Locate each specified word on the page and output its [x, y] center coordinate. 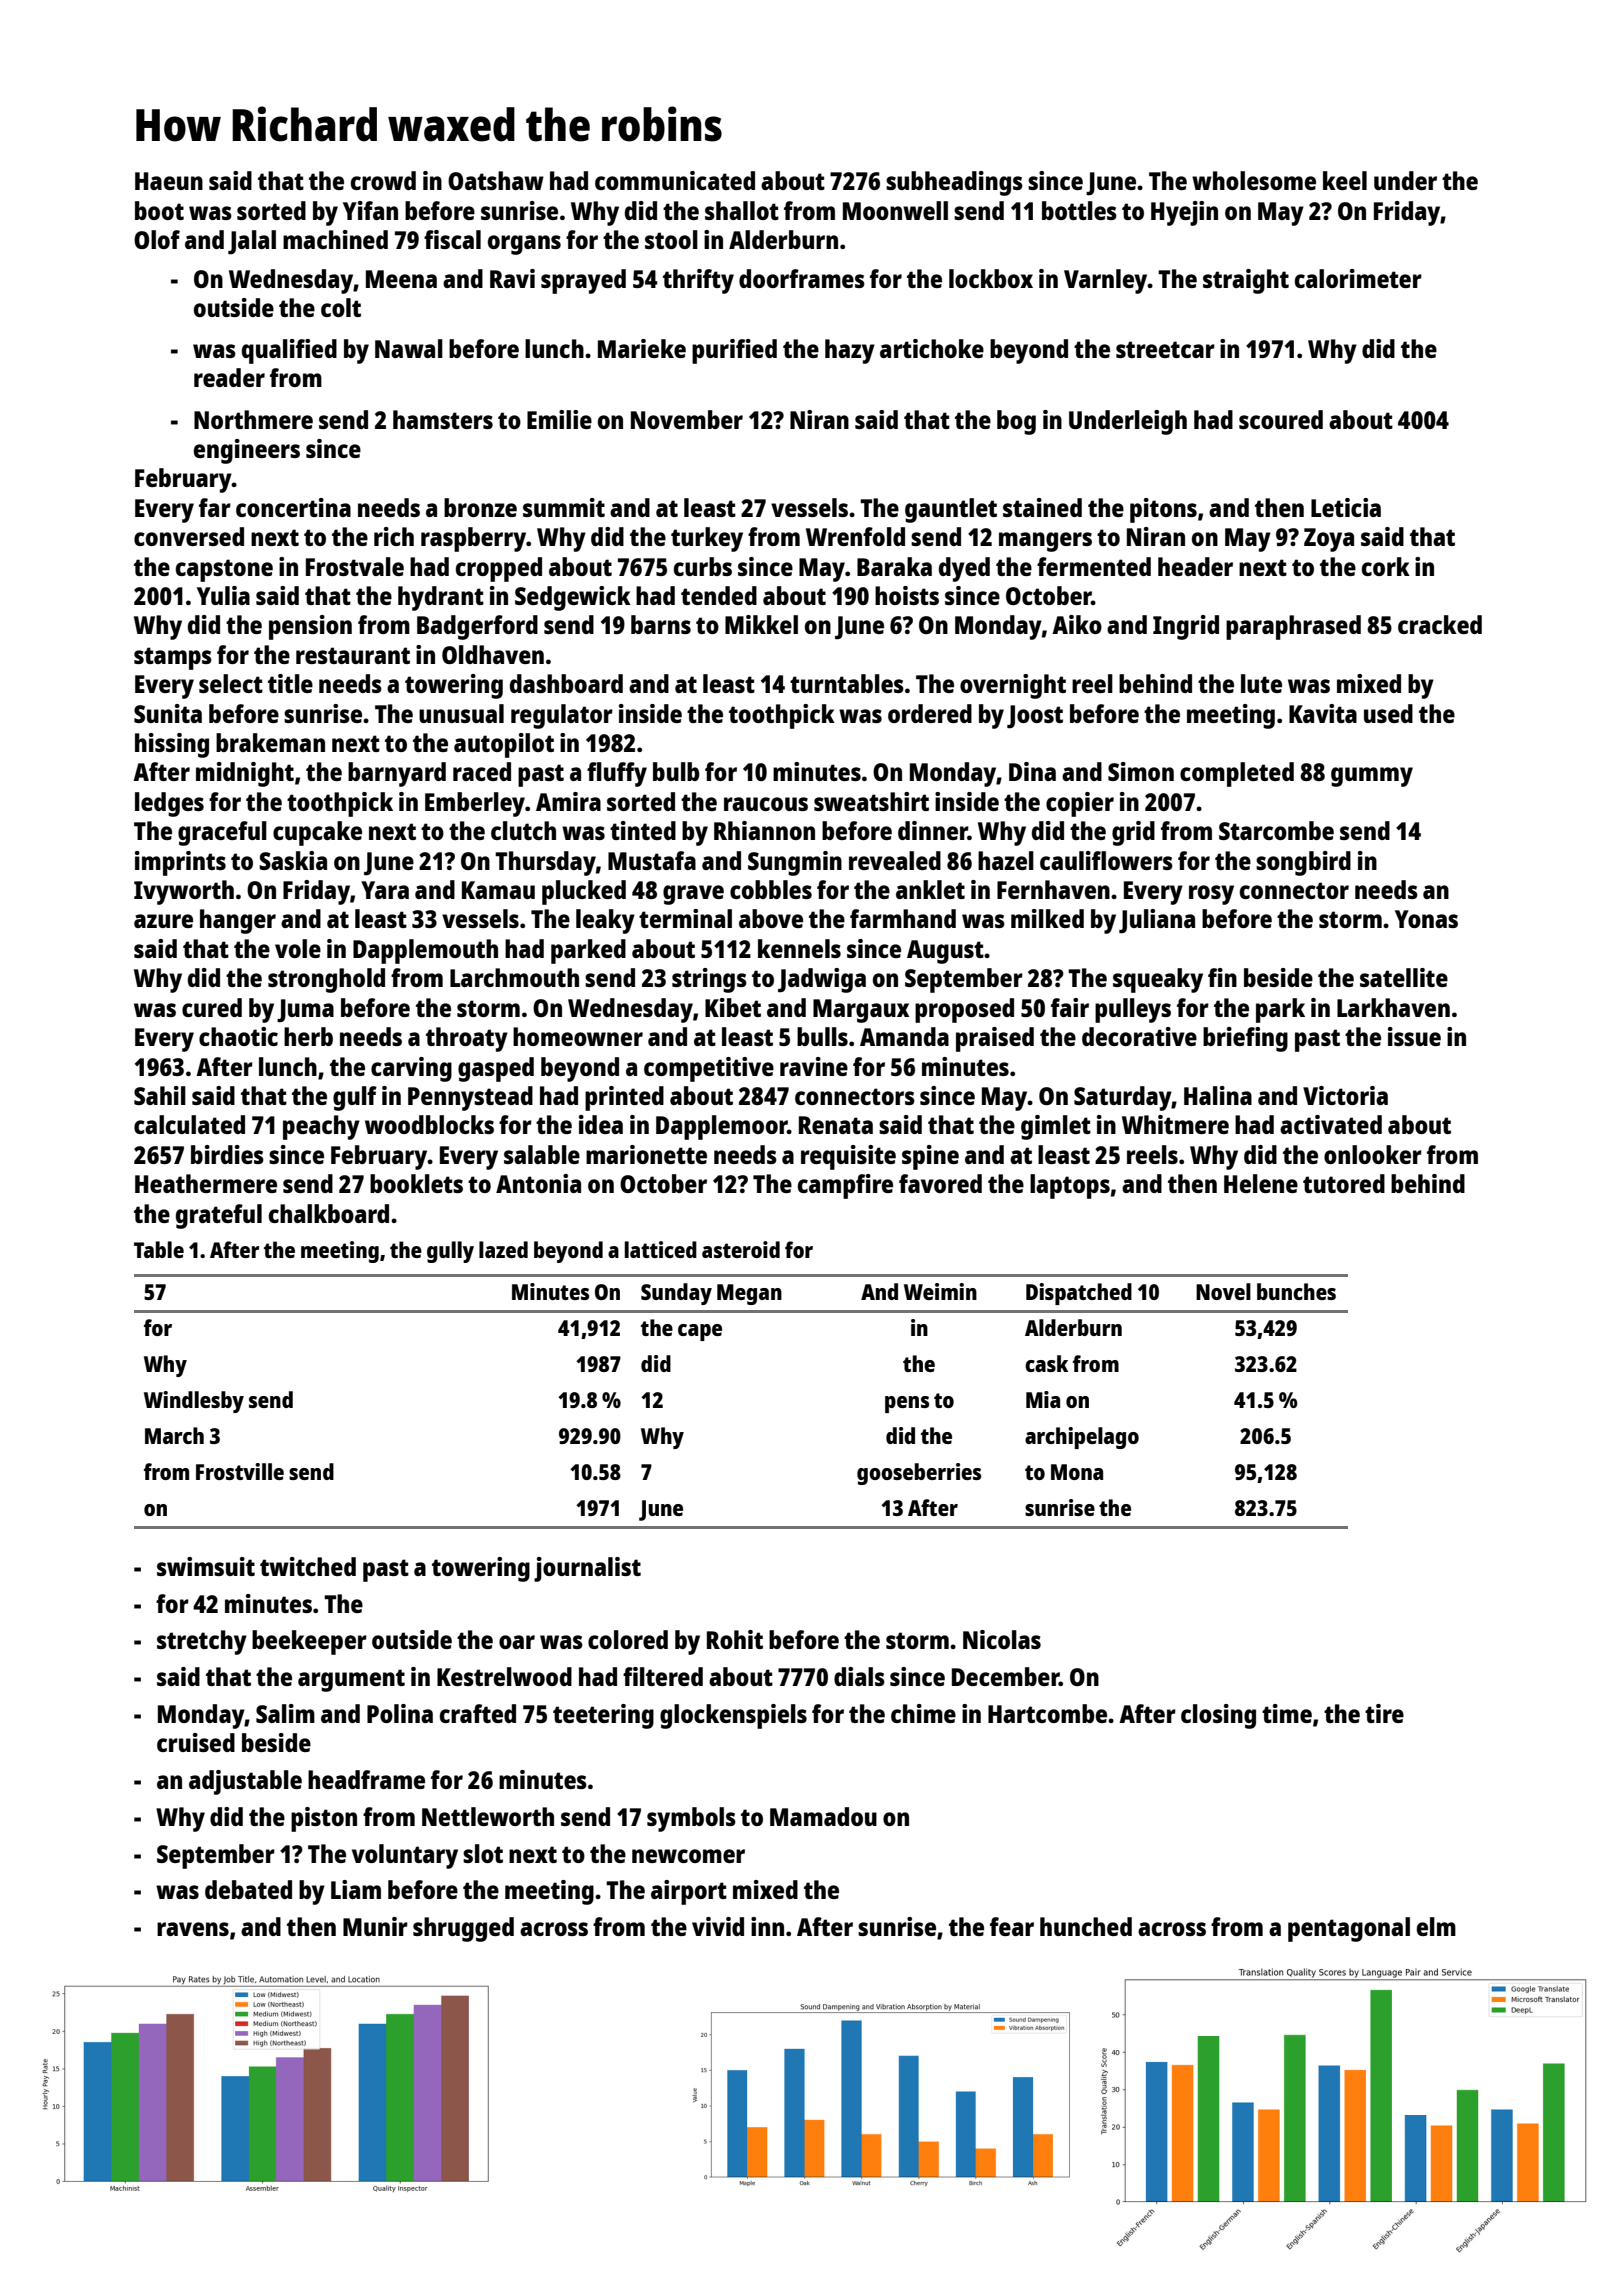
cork [1386, 566]
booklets [416, 1183]
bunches [1296, 1291]
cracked [1440, 624]
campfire [845, 1186]
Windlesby [194, 1402]
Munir [375, 1926]
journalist [587, 1569]
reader [229, 377]
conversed [189, 536]
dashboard [566, 683]
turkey [707, 539]
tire [1384, 1713]
